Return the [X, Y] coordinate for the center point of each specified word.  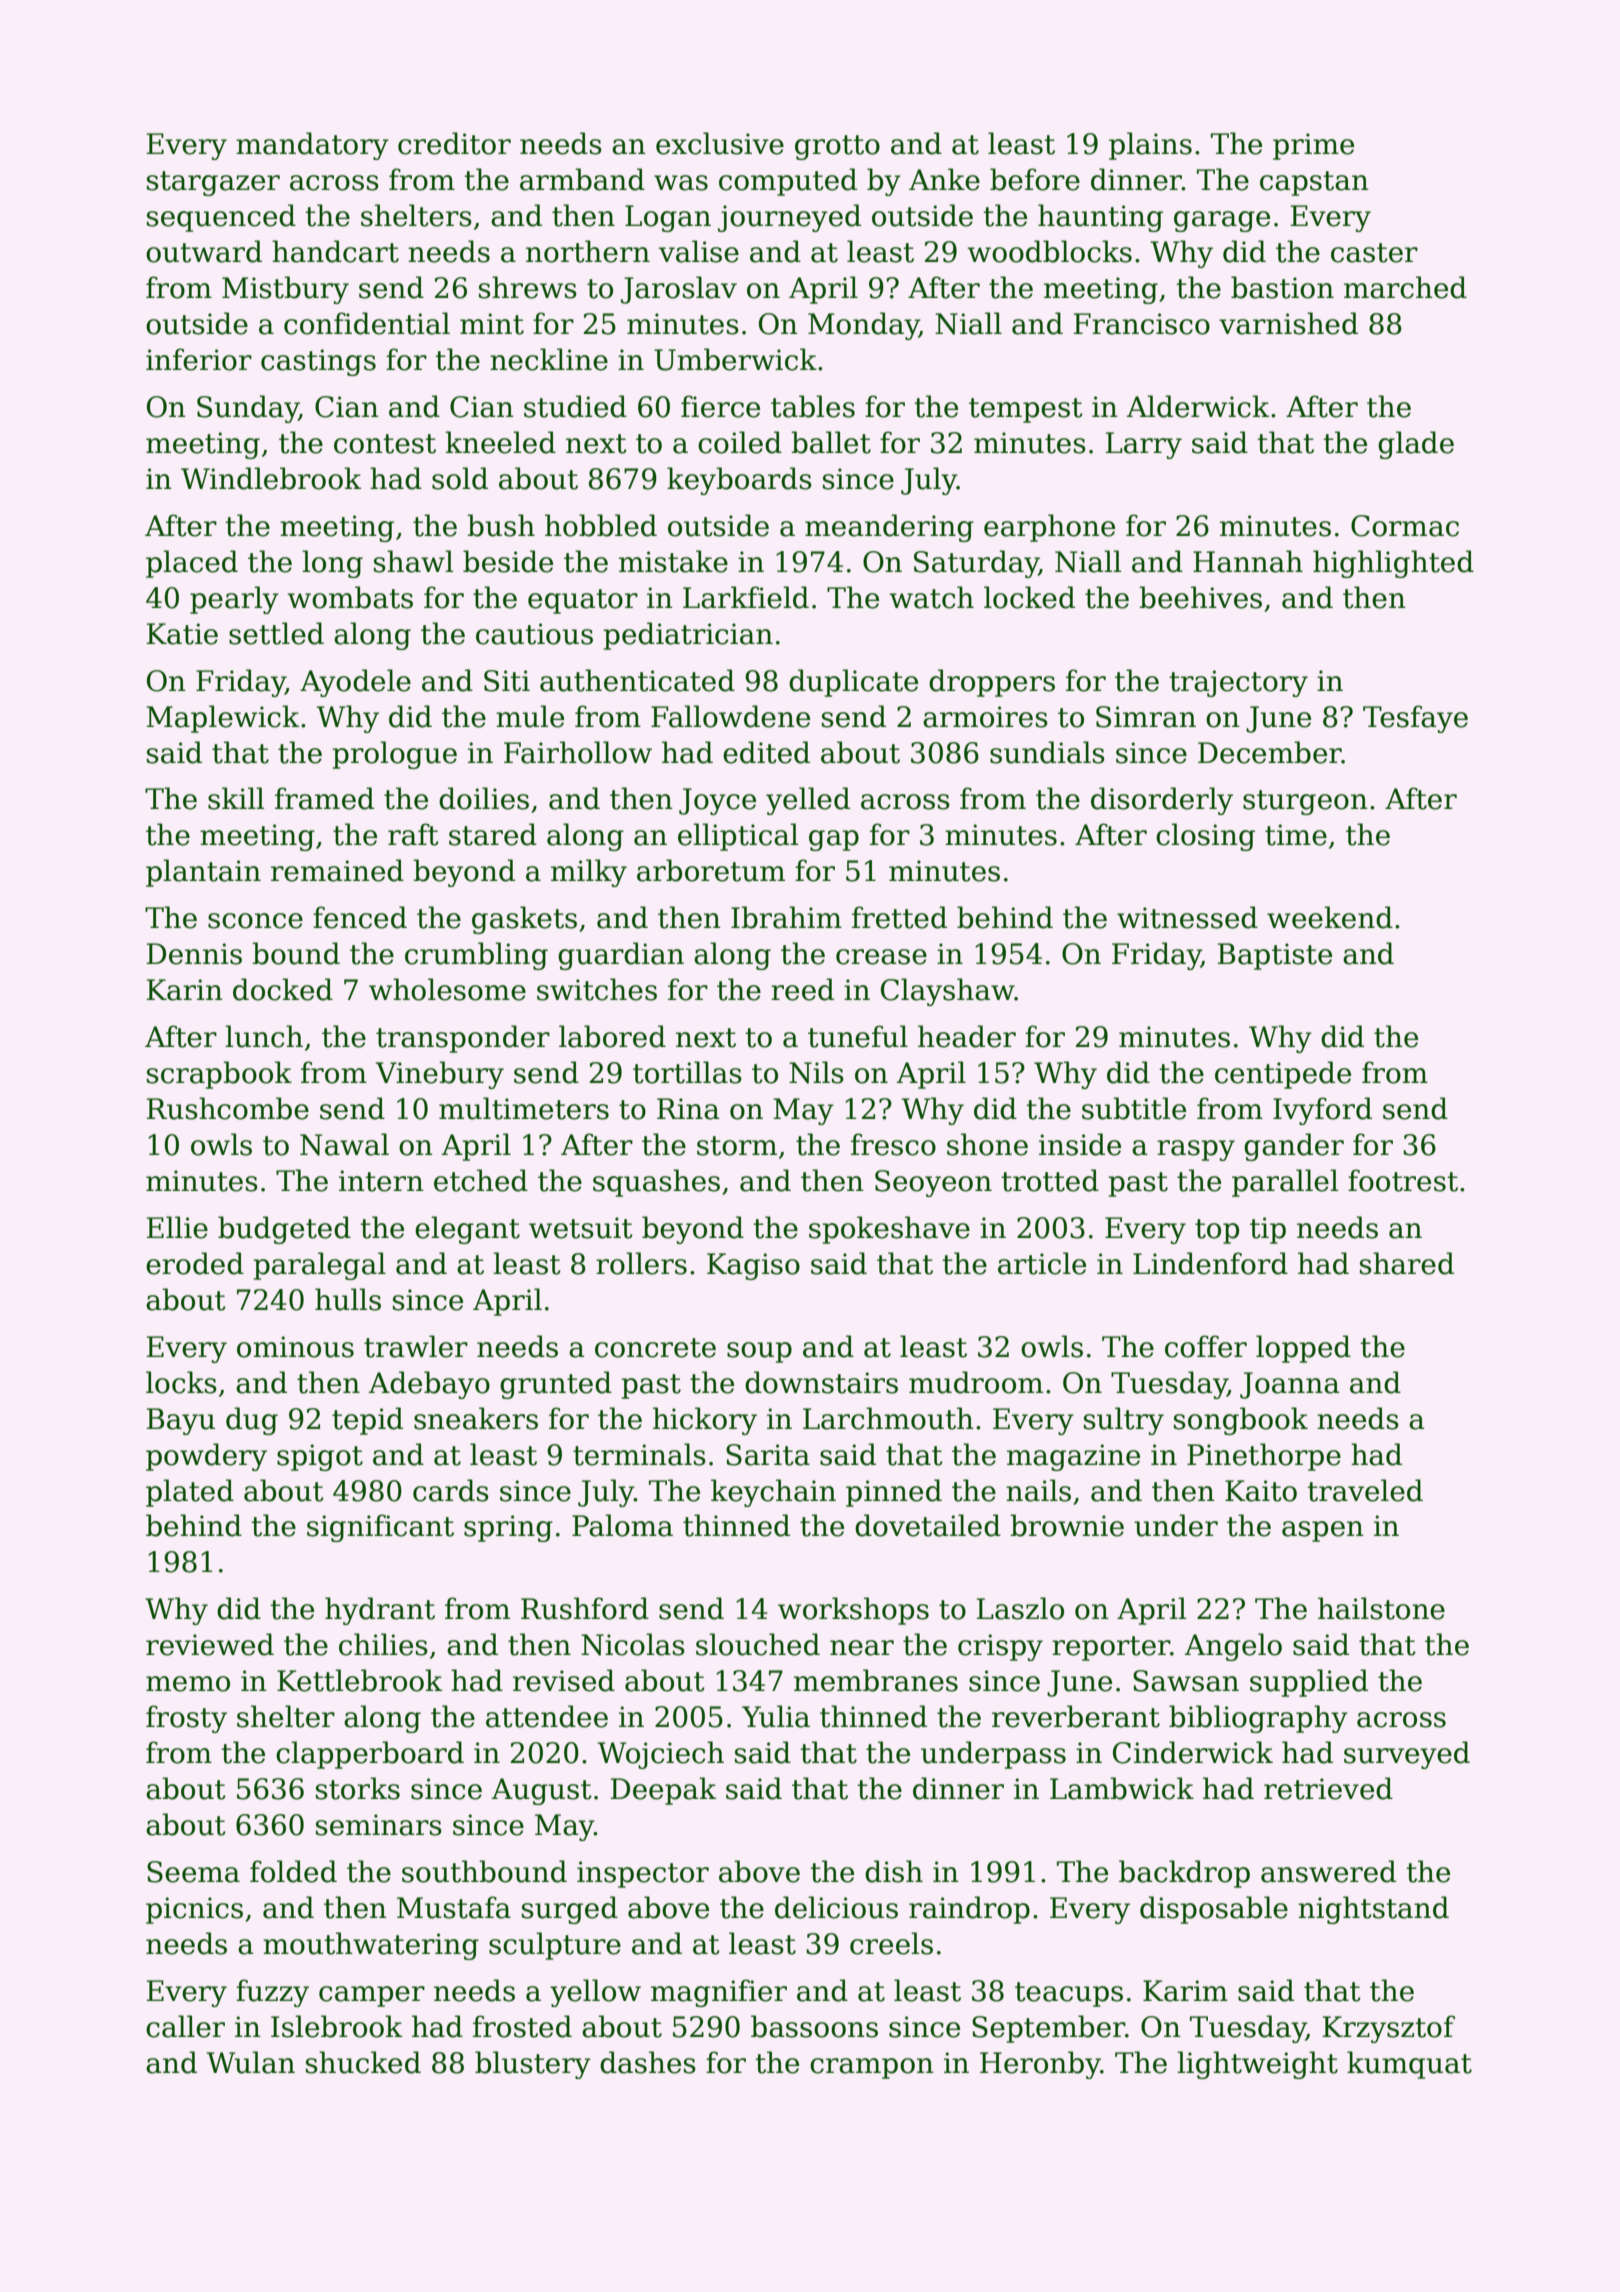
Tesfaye [1415, 719]
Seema [193, 1872]
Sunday [248, 409]
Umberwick [735, 359]
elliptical [738, 837]
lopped [1303, 1349]
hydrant [380, 1611]
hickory [705, 1421]
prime [1313, 146]
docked [283, 989]
